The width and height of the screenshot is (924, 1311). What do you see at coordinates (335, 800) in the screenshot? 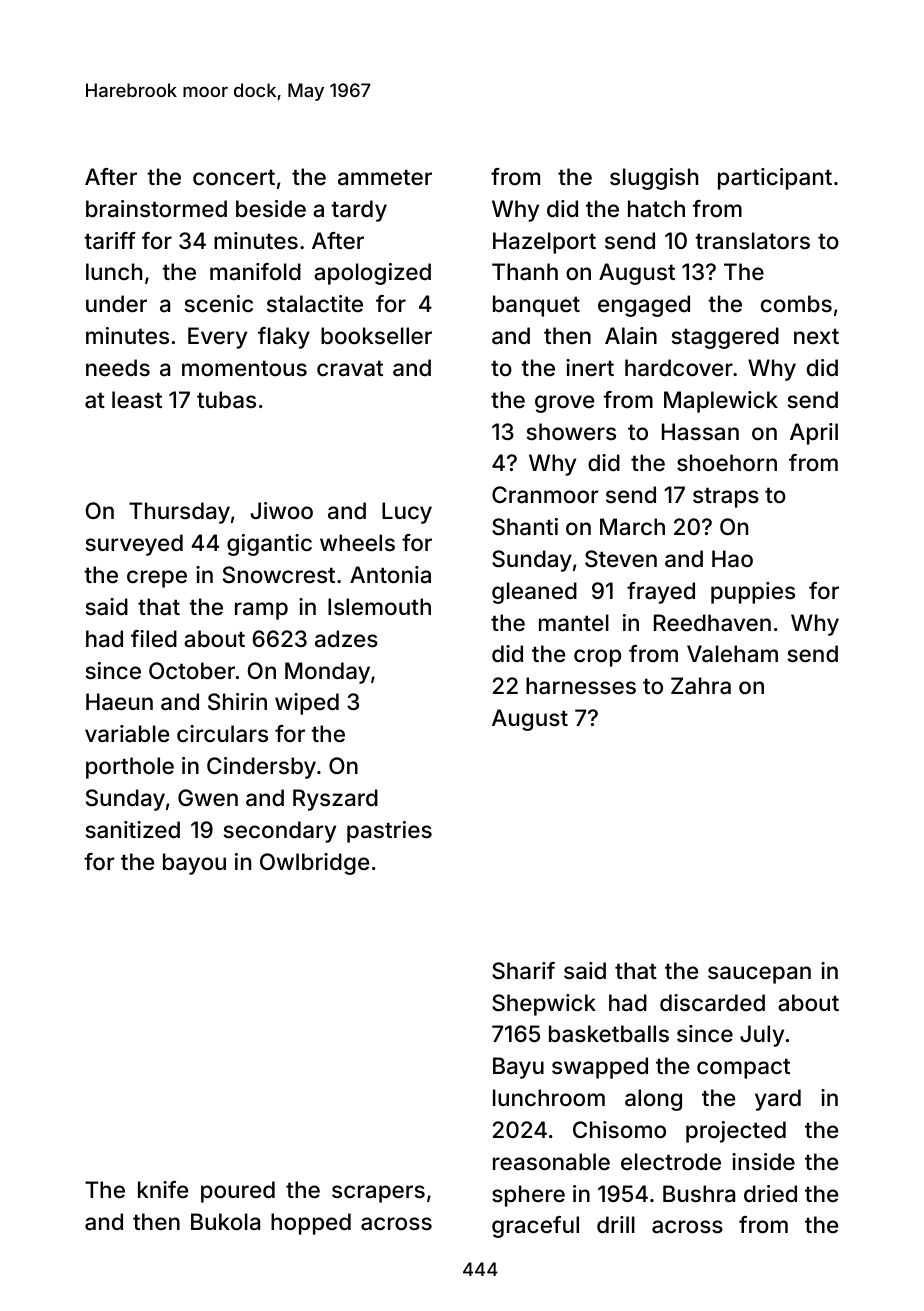
I see `Ryszard` at bounding box center [335, 800].
